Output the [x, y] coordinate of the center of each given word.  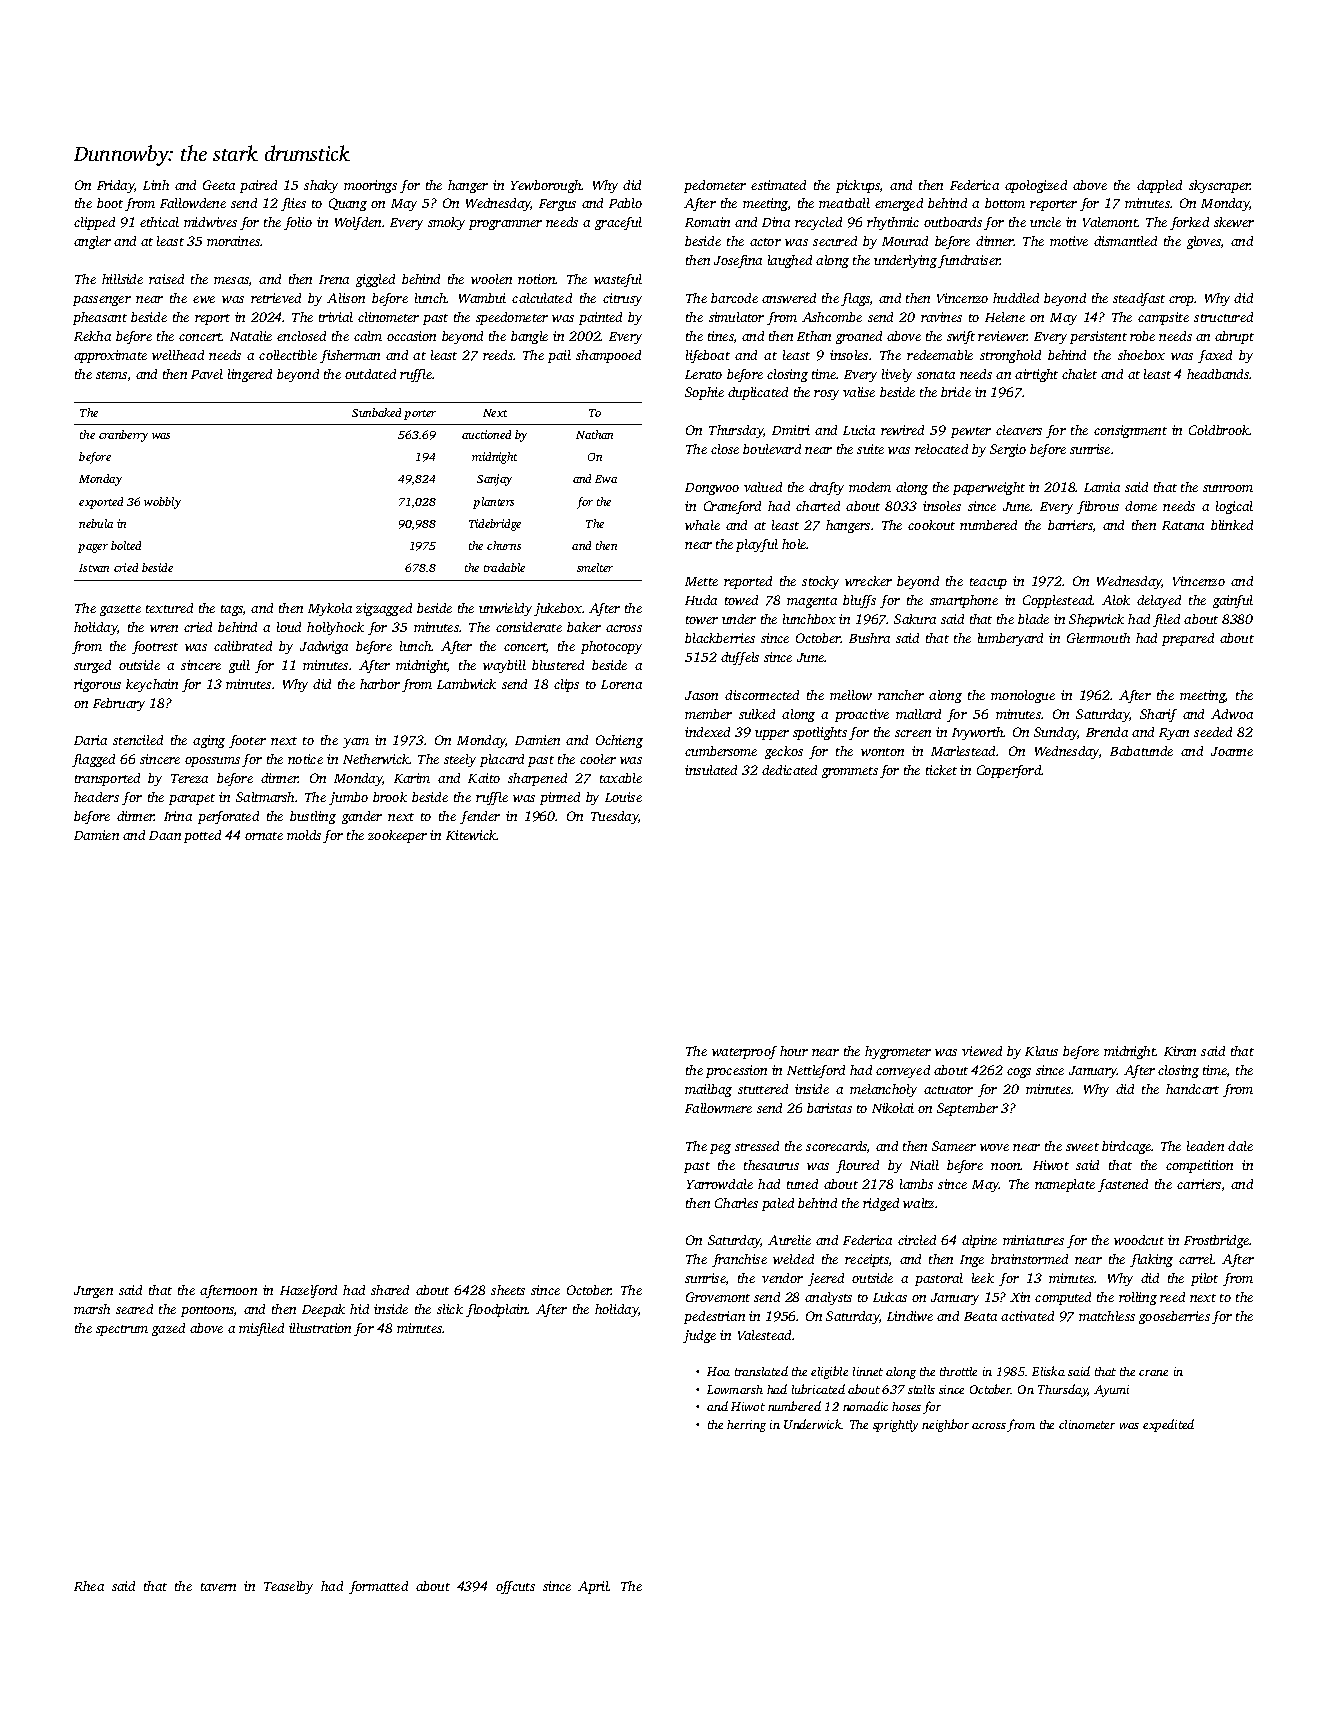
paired [258, 186]
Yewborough [546, 186]
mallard [918, 714]
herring [746, 1426]
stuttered [763, 1089]
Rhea [89, 1586]
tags [232, 610]
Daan [165, 835]
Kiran [1180, 1051]
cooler [598, 759]
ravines [941, 317]
